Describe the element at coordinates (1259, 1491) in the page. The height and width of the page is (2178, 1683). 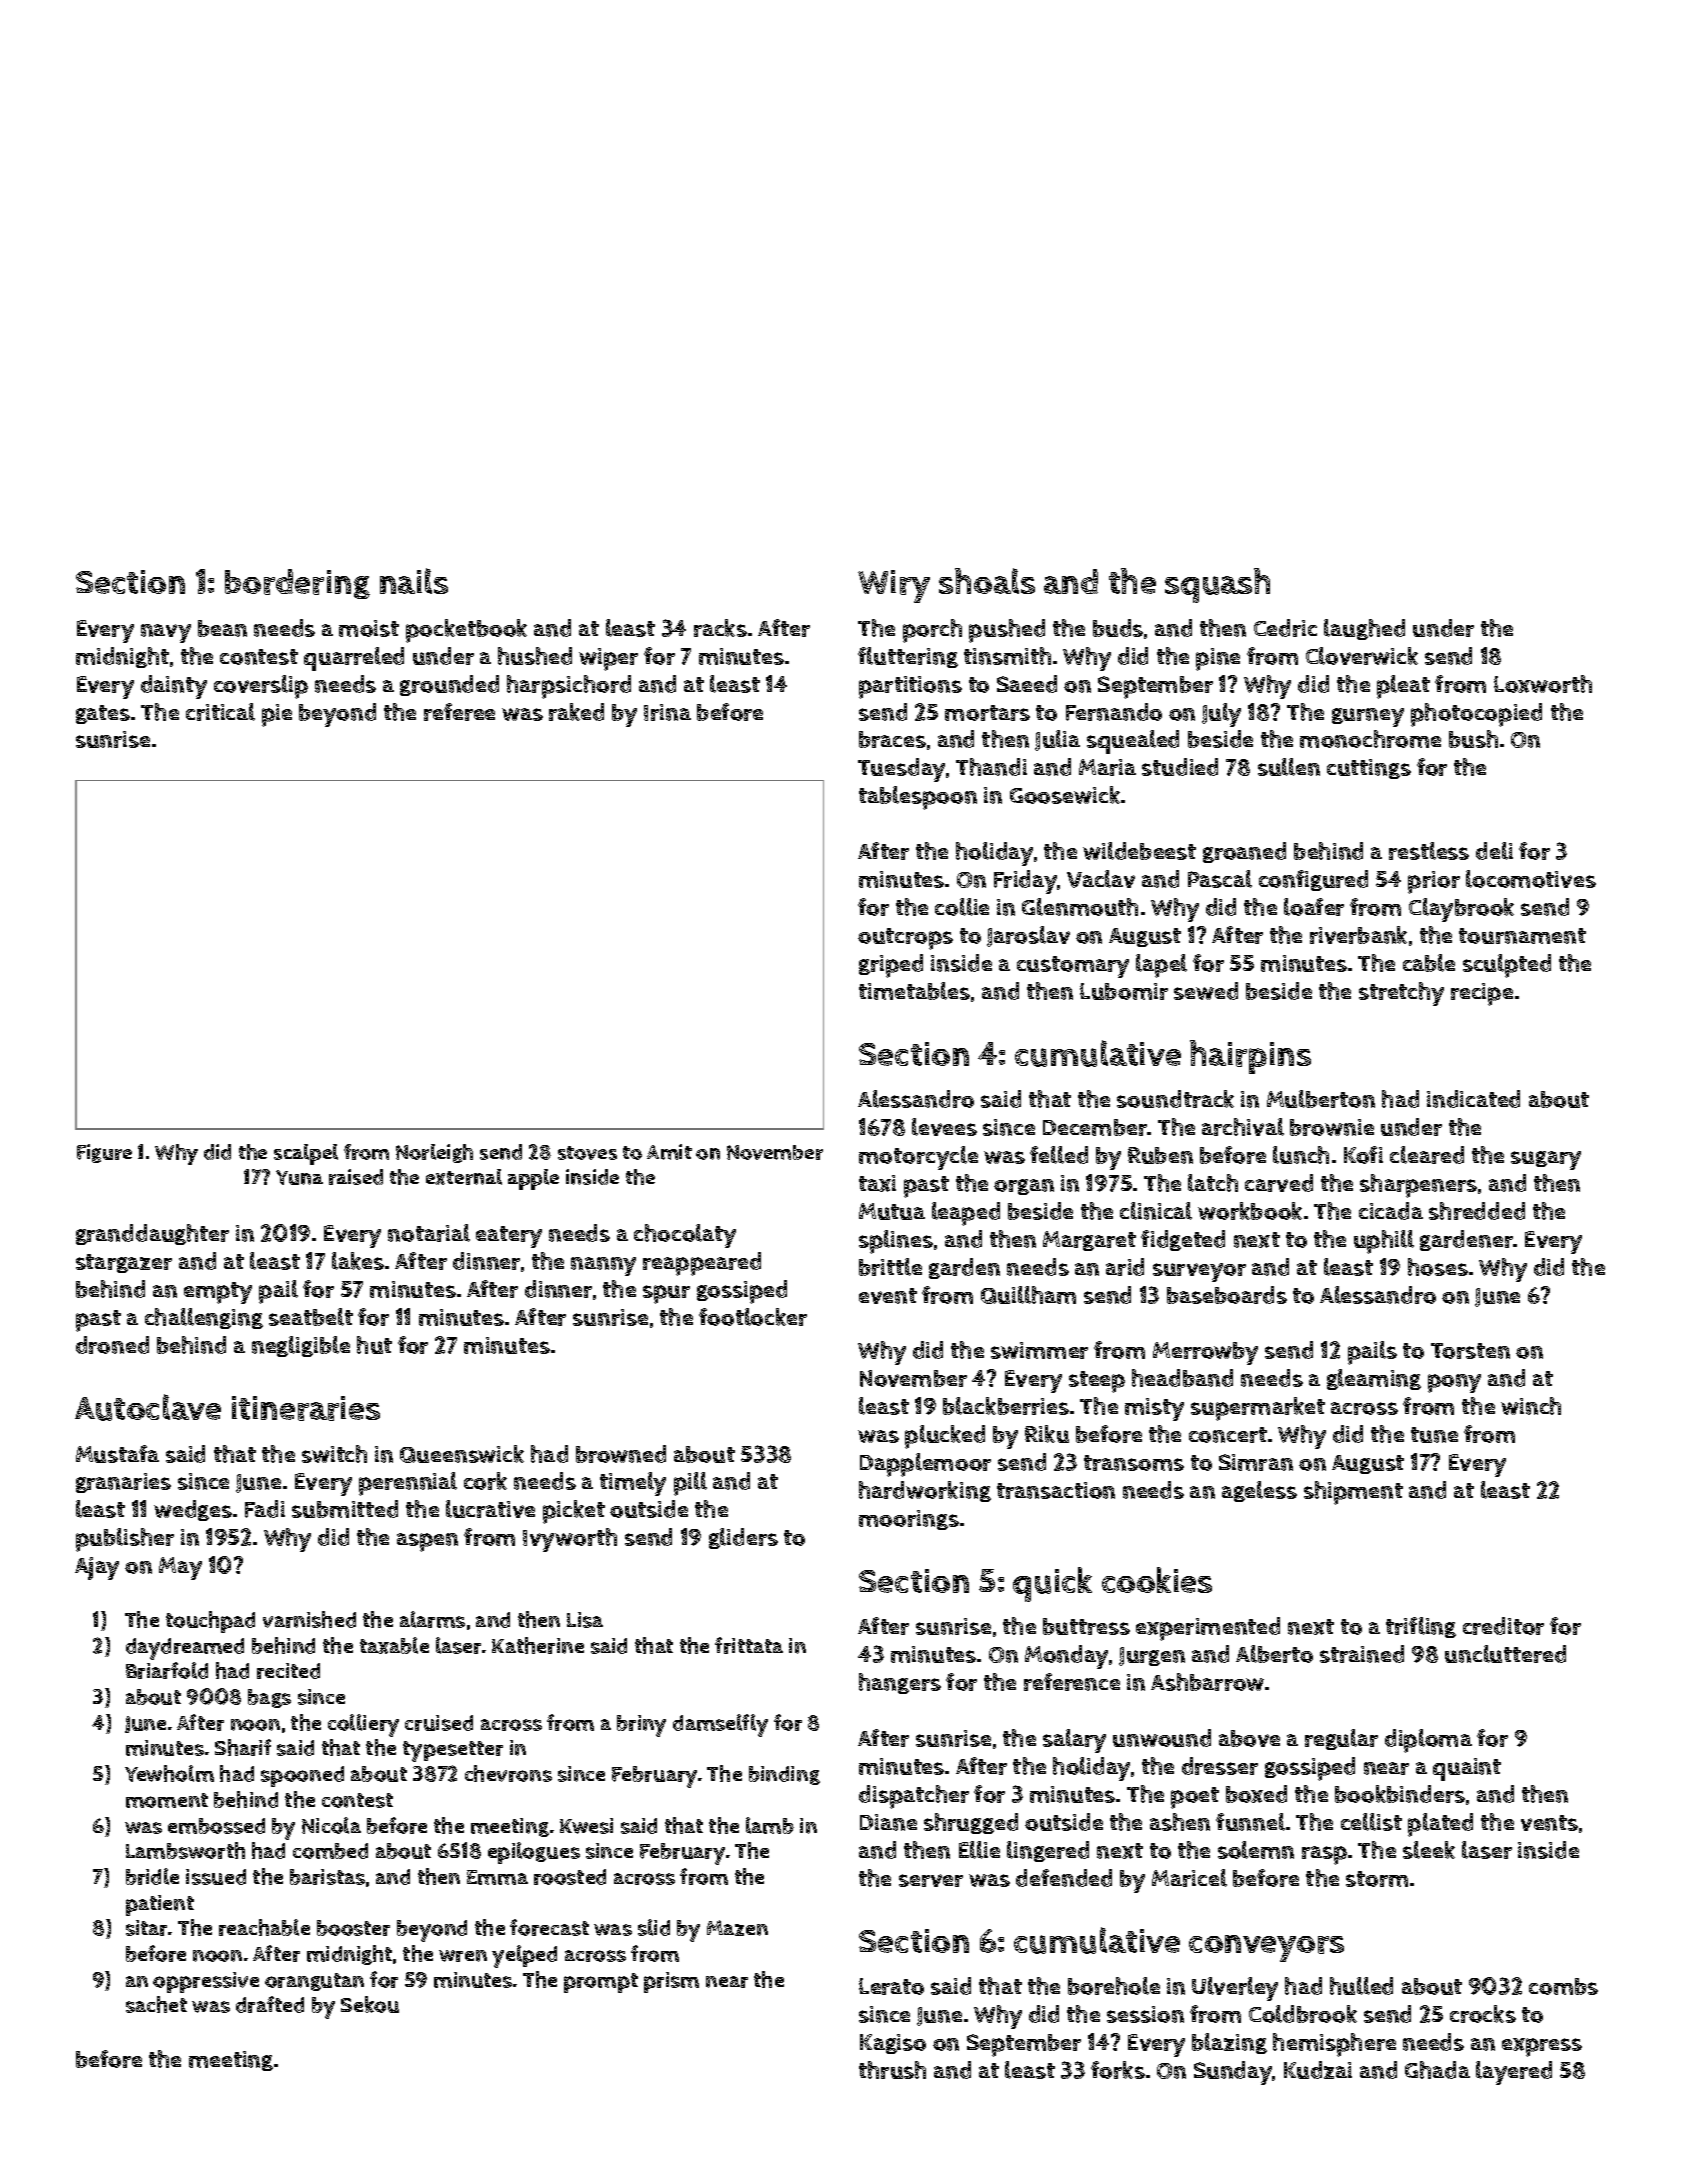
I see `ageless` at that location.
